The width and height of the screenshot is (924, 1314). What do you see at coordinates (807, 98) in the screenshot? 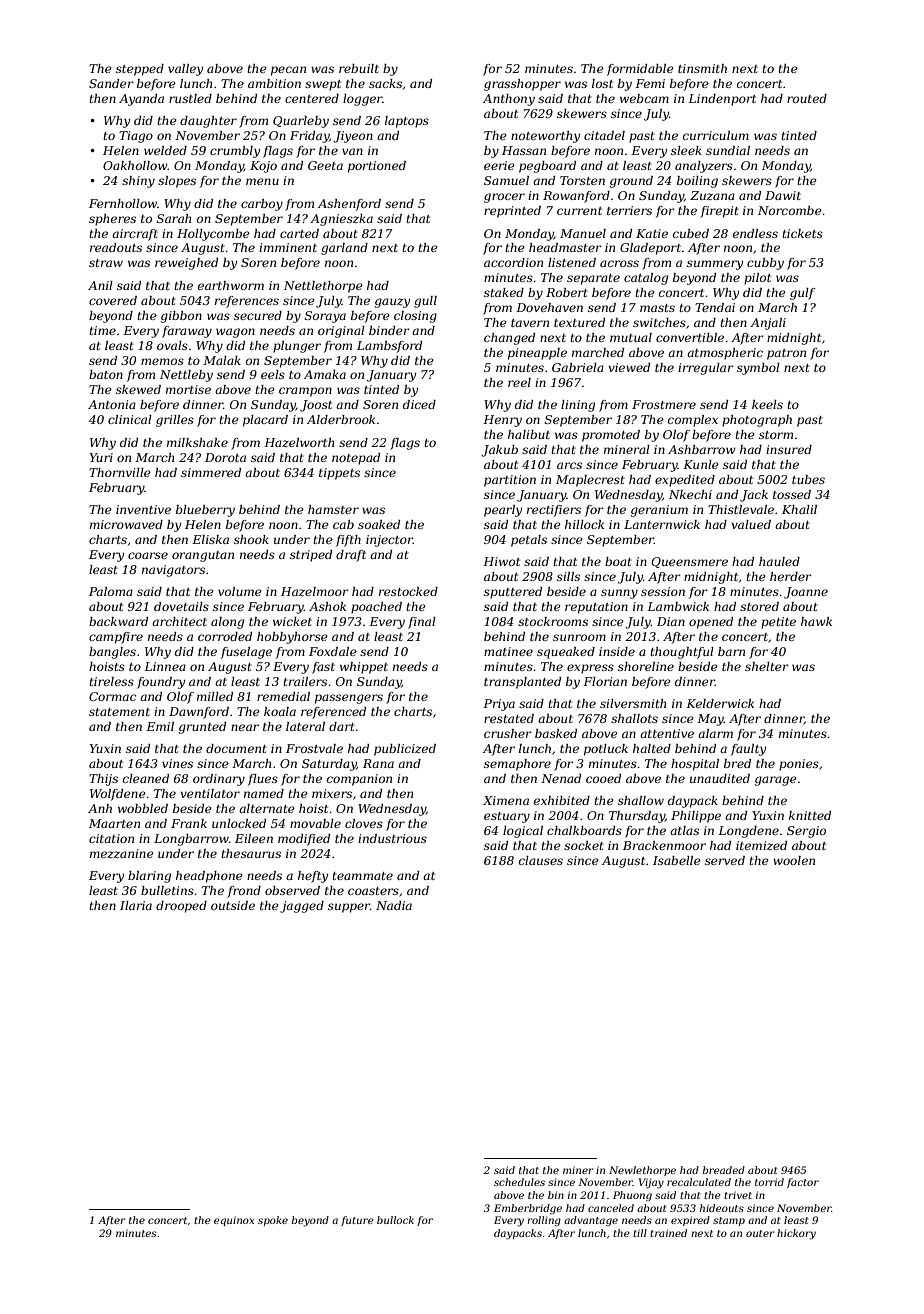
I see `routed` at bounding box center [807, 98].
